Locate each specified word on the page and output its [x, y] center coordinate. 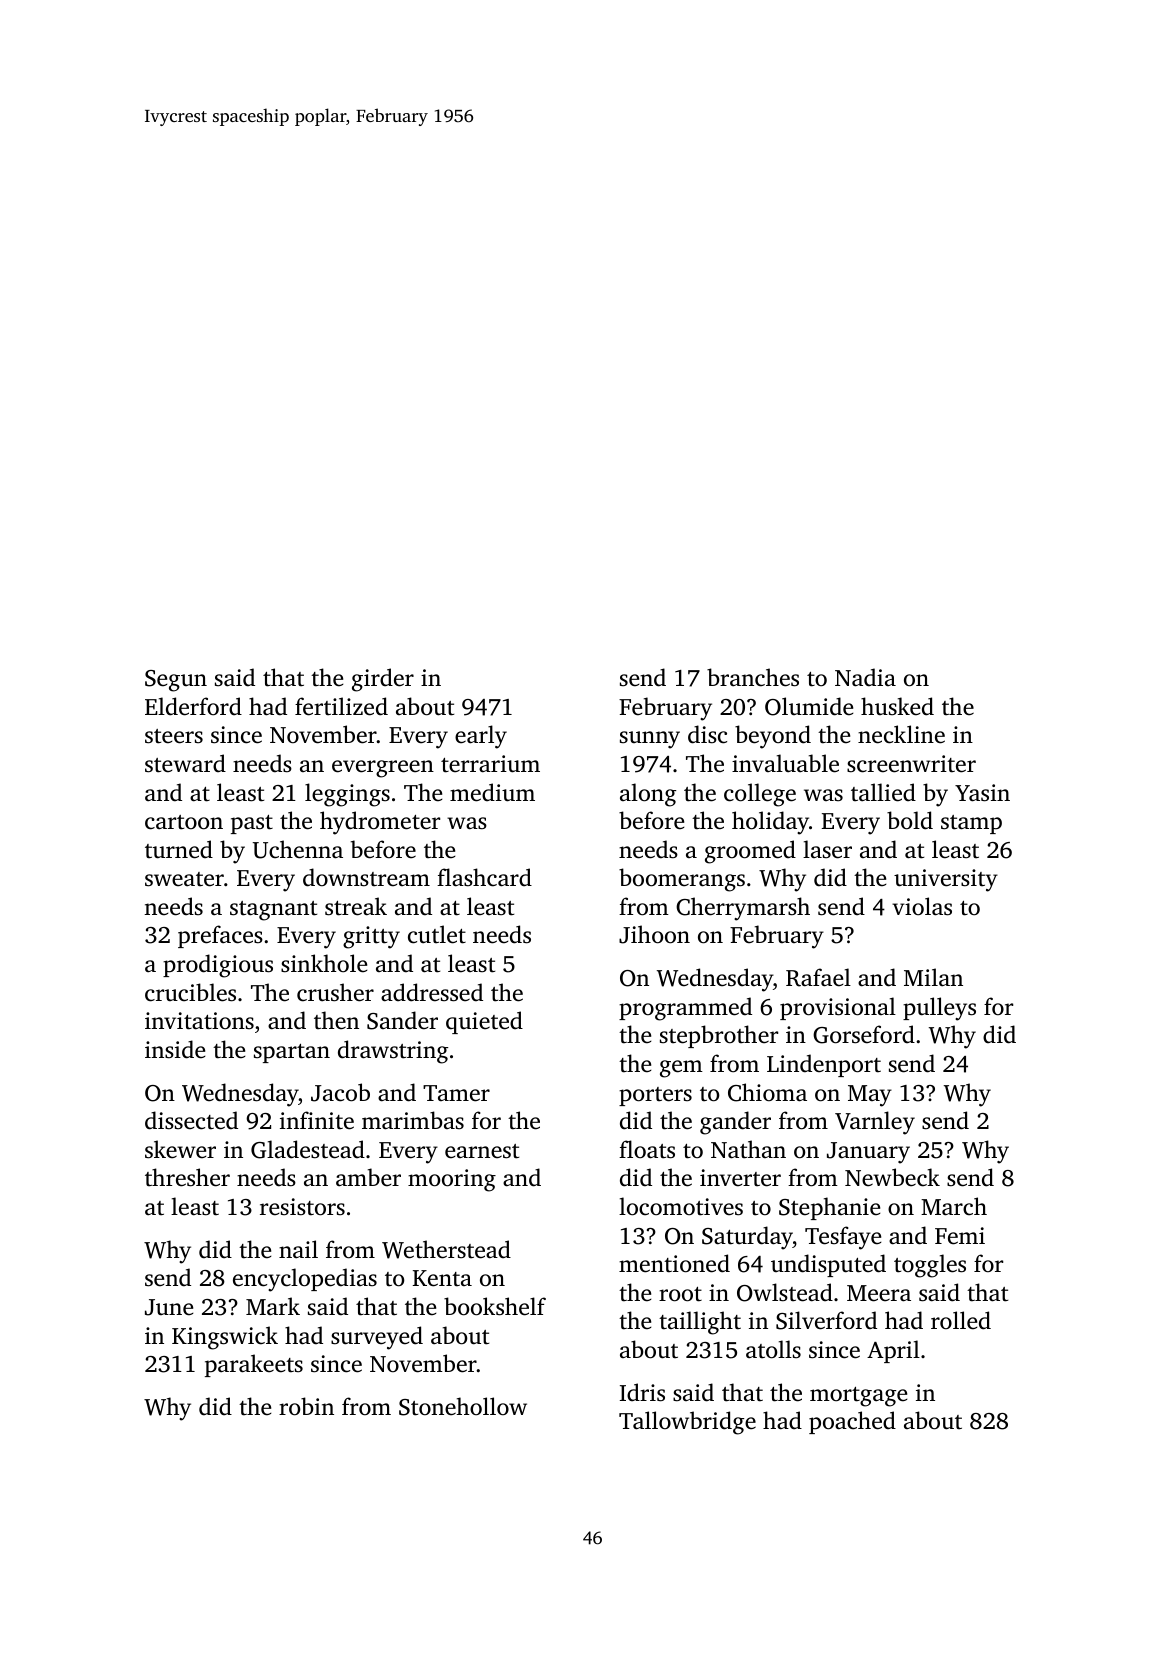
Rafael [818, 977]
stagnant [273, 911]
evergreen [383, 769]
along [648, 795]
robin [306, 1406]
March [954, 1206]
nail [298, 1249]
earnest [482, 1151]
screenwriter [911, 764]
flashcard [484, 877]
